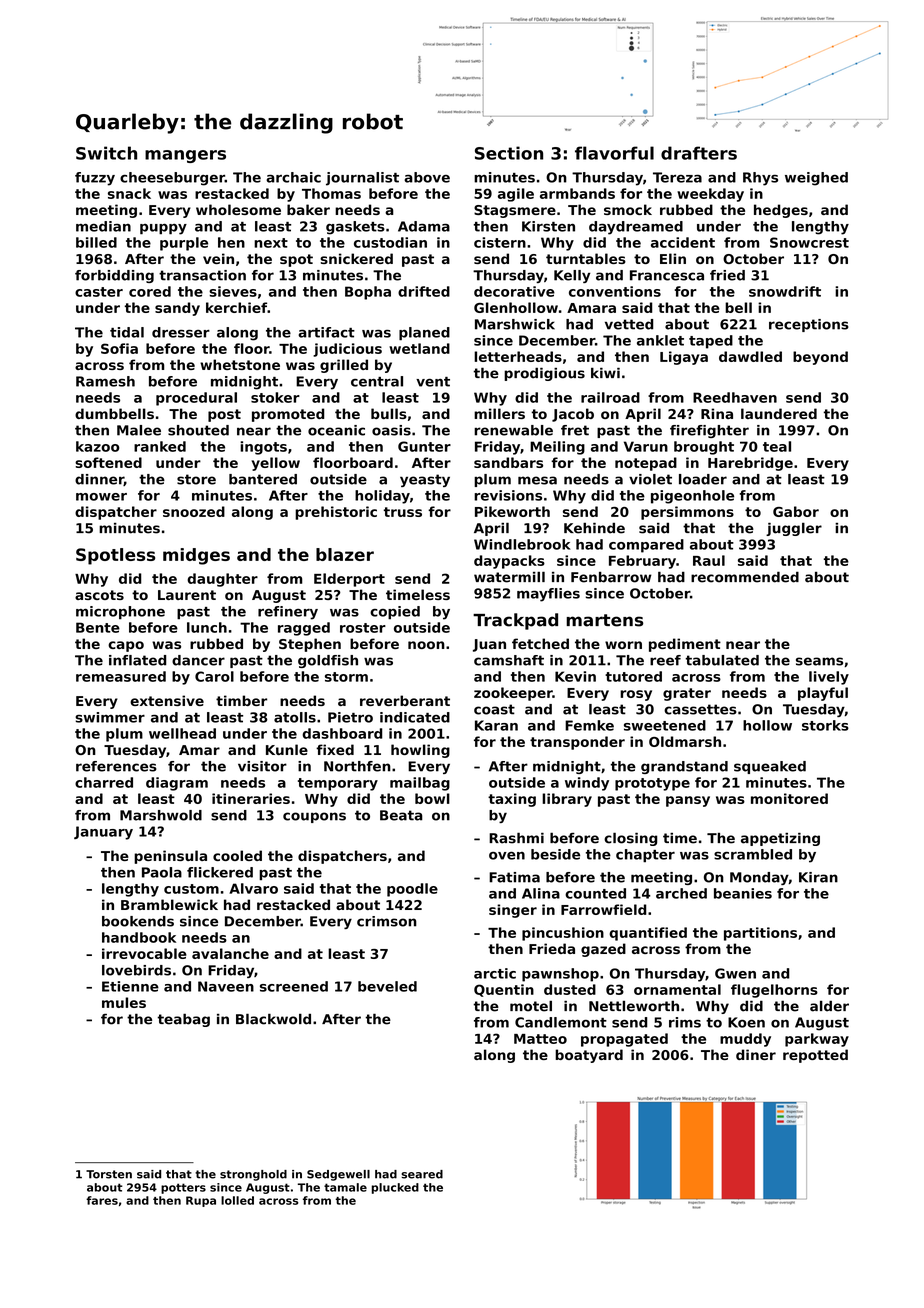 The height and width of the screenshot is (1308, 924). I want to click on diner, so click(756, 1054).
